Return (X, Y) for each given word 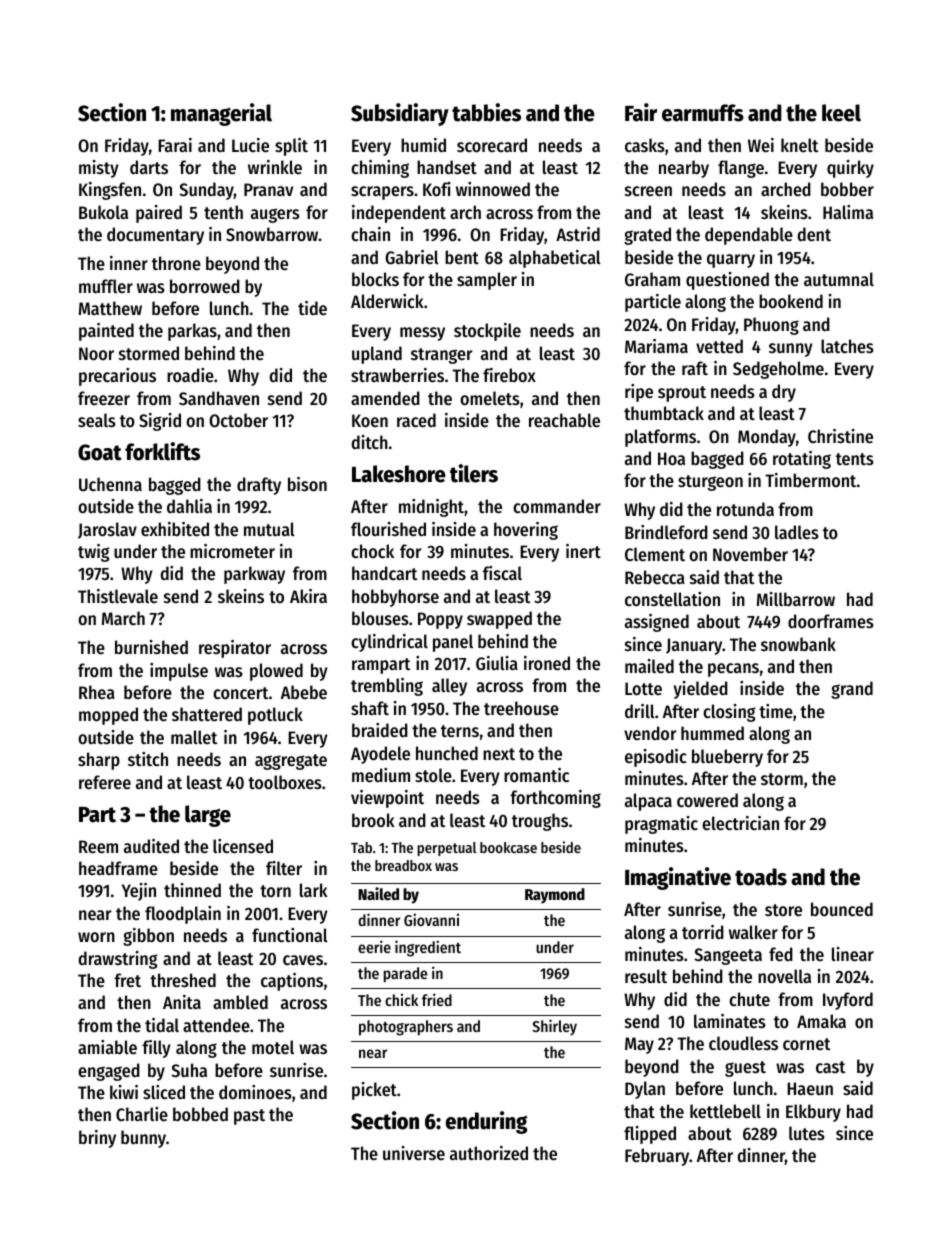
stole (433, 775)
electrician (740, 823)
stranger (441, 356)
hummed (712, 733)
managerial (221, 114)
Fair (641, 112)
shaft (370, 708)
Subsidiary (400, 114)
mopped (108, 716)
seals (97, 420)
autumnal (839, 279)
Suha (189, 1070)
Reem (98, 846)
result (646, 976)
